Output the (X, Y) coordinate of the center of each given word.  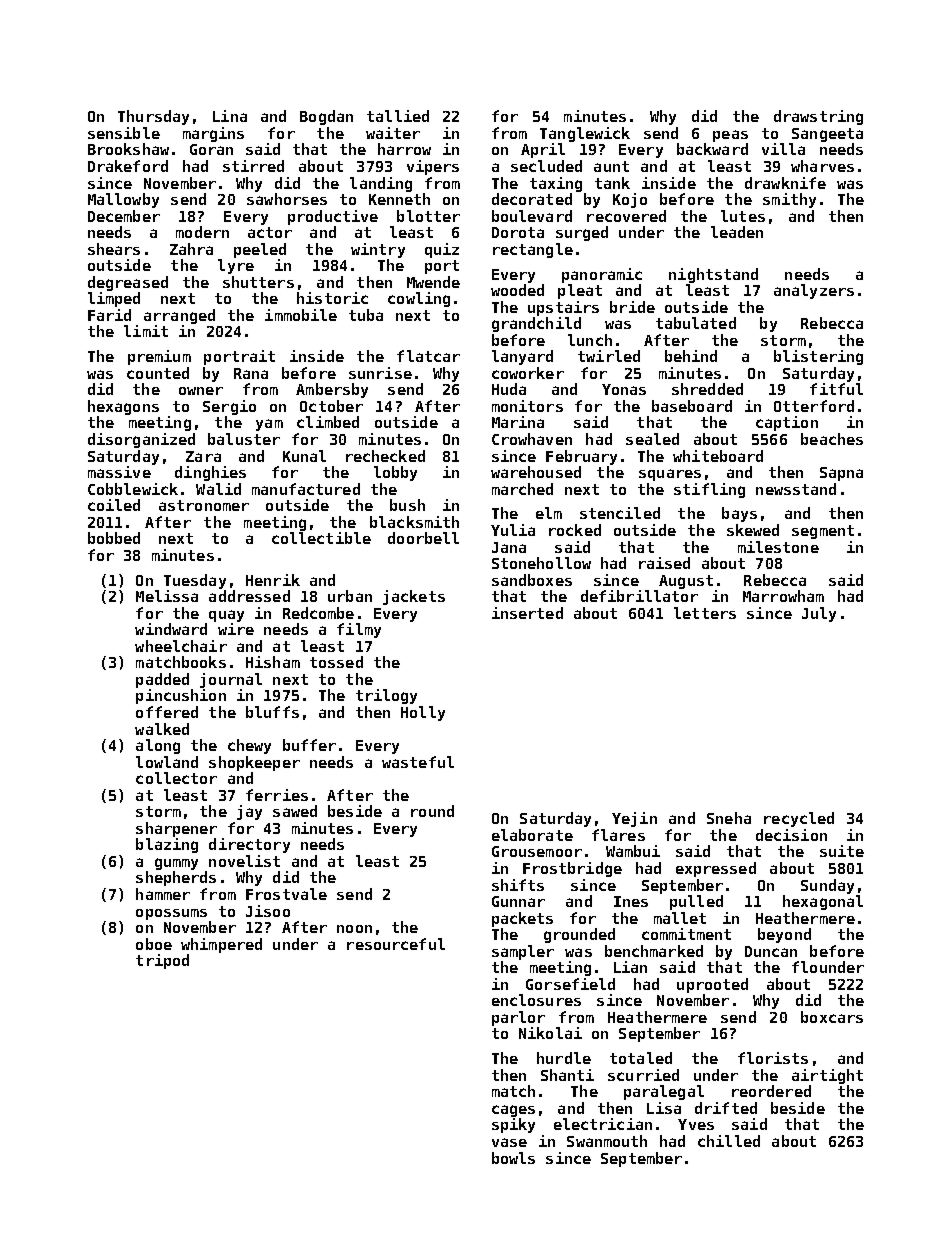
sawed (295, 811)
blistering (818, 357)
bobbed (114, 538)
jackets (414, 597)
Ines (631, 901)
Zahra (191, 249)
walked (162, 729)
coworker (528, 373)
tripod (162, 961)
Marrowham (783, 596)
